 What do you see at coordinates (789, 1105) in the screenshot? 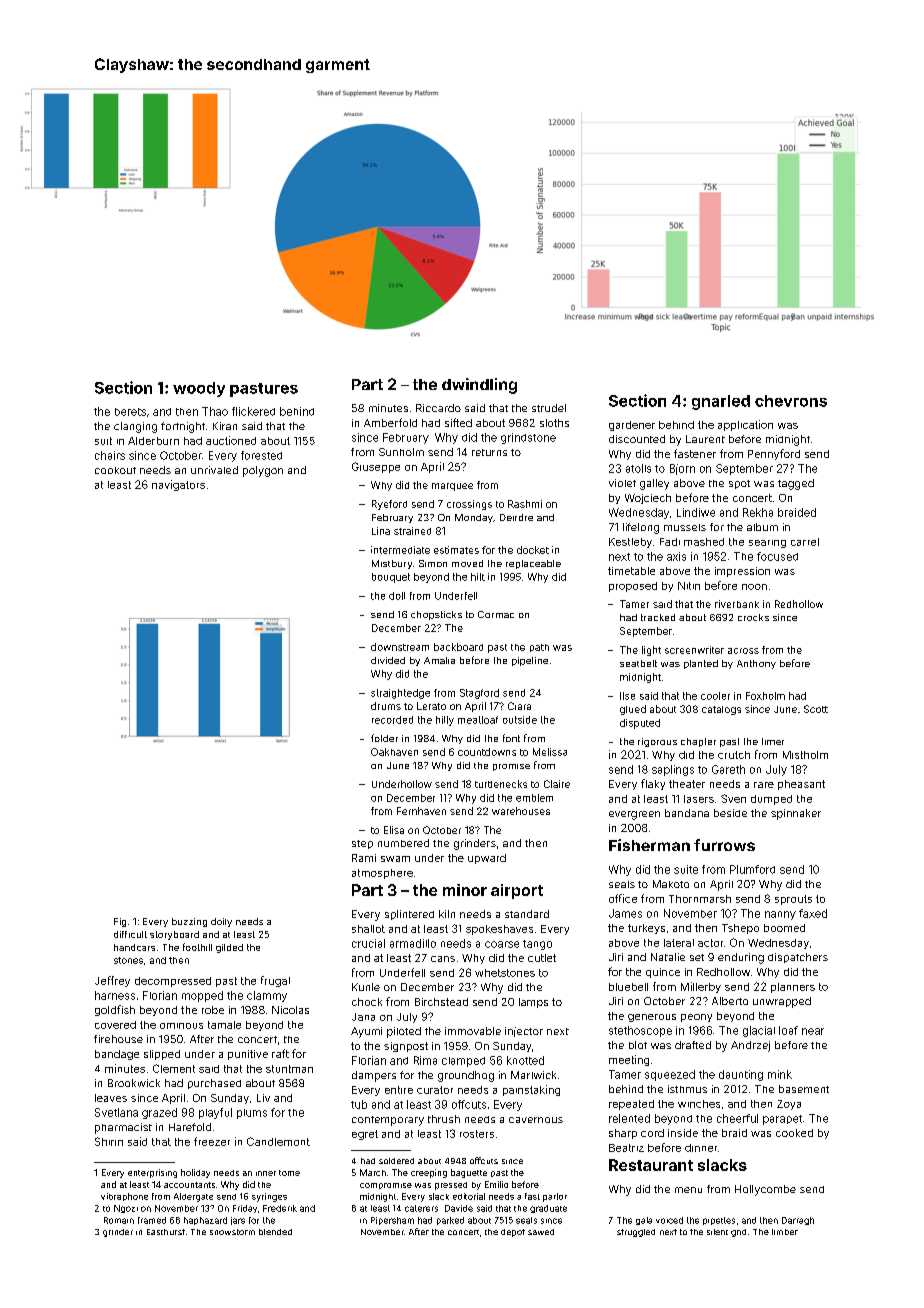
I see `Zoya` at bounding box center [789, 1105].
